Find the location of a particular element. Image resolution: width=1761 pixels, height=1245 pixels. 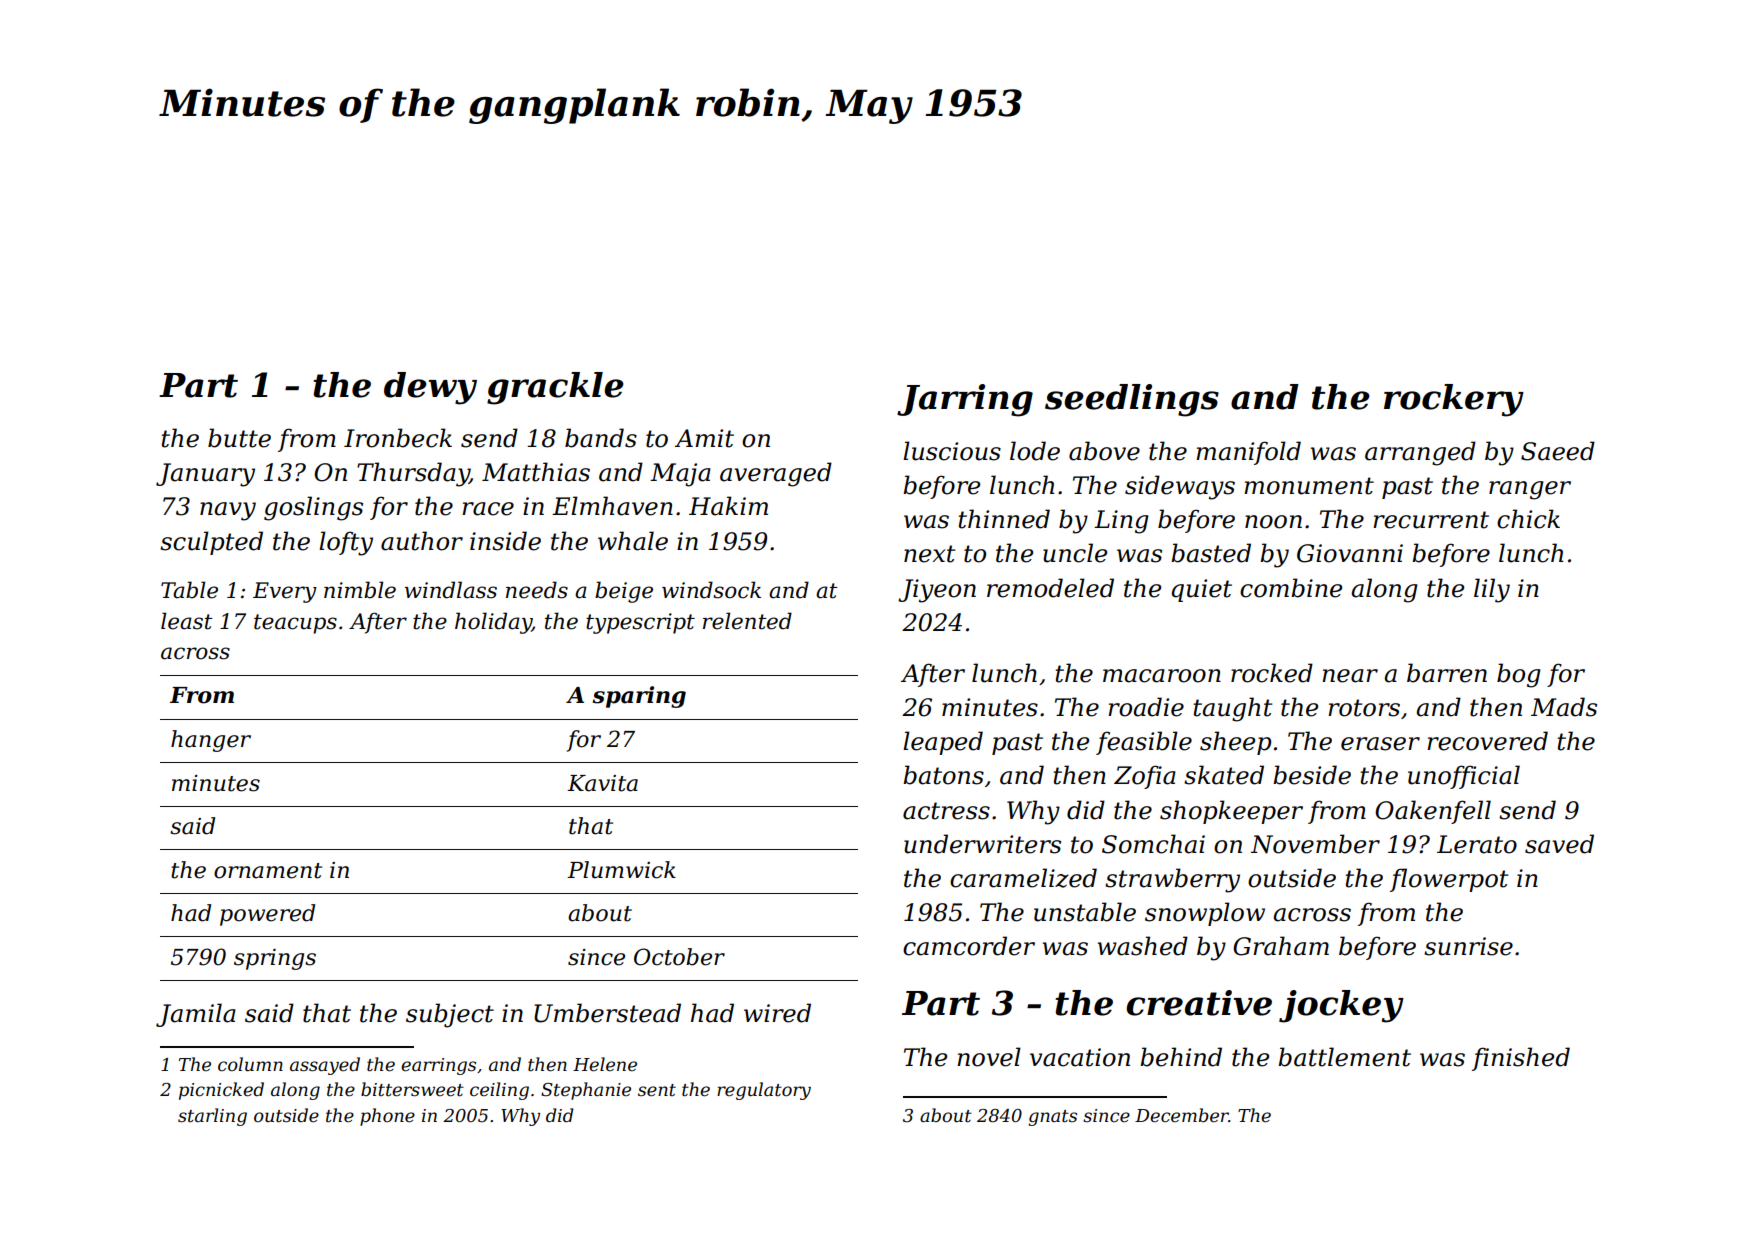

springs is located at coordinates (275, 959).
